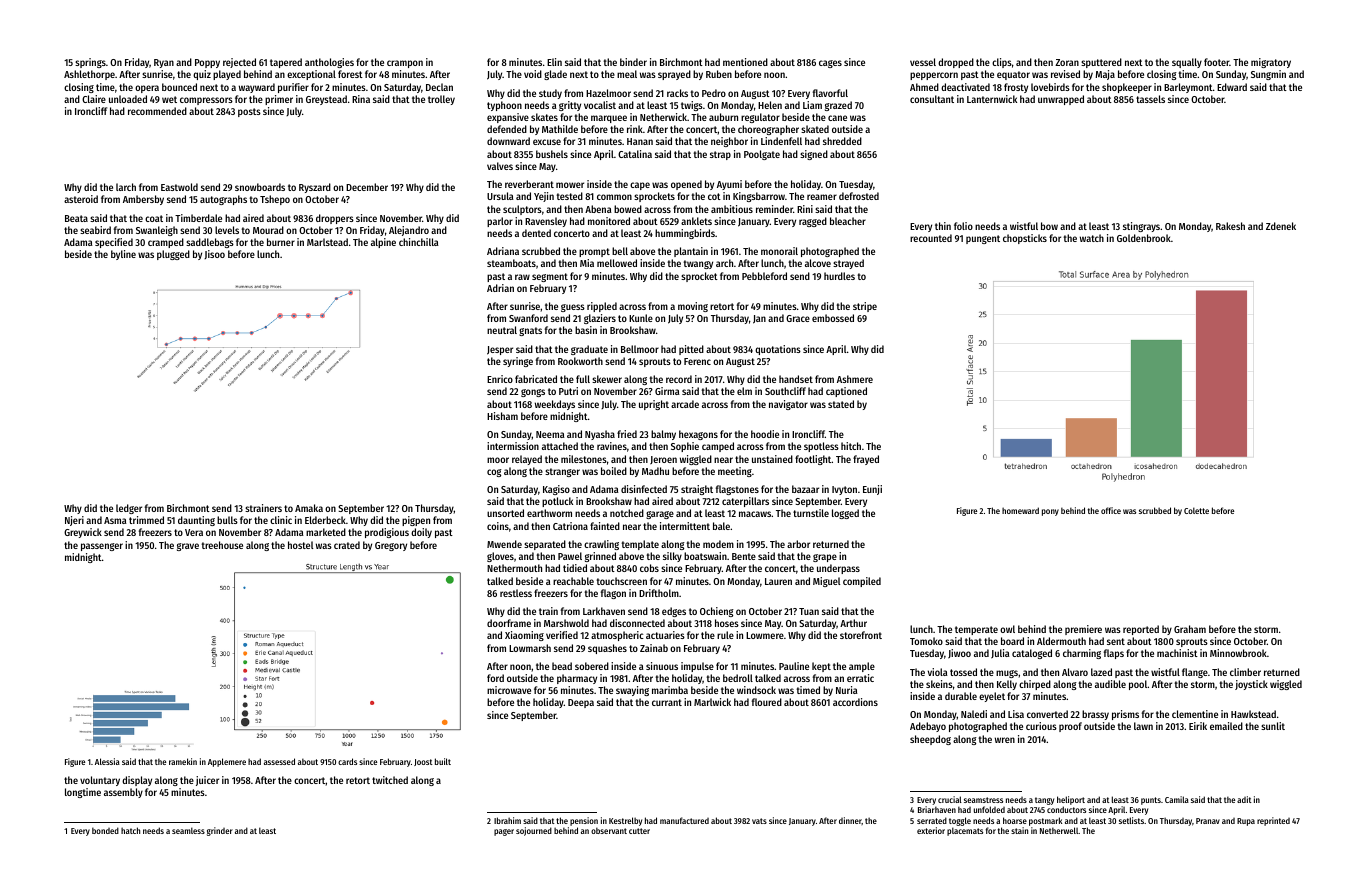 This image has height=887, width=1372. I want to click on Alessia, so click(107, 761).
